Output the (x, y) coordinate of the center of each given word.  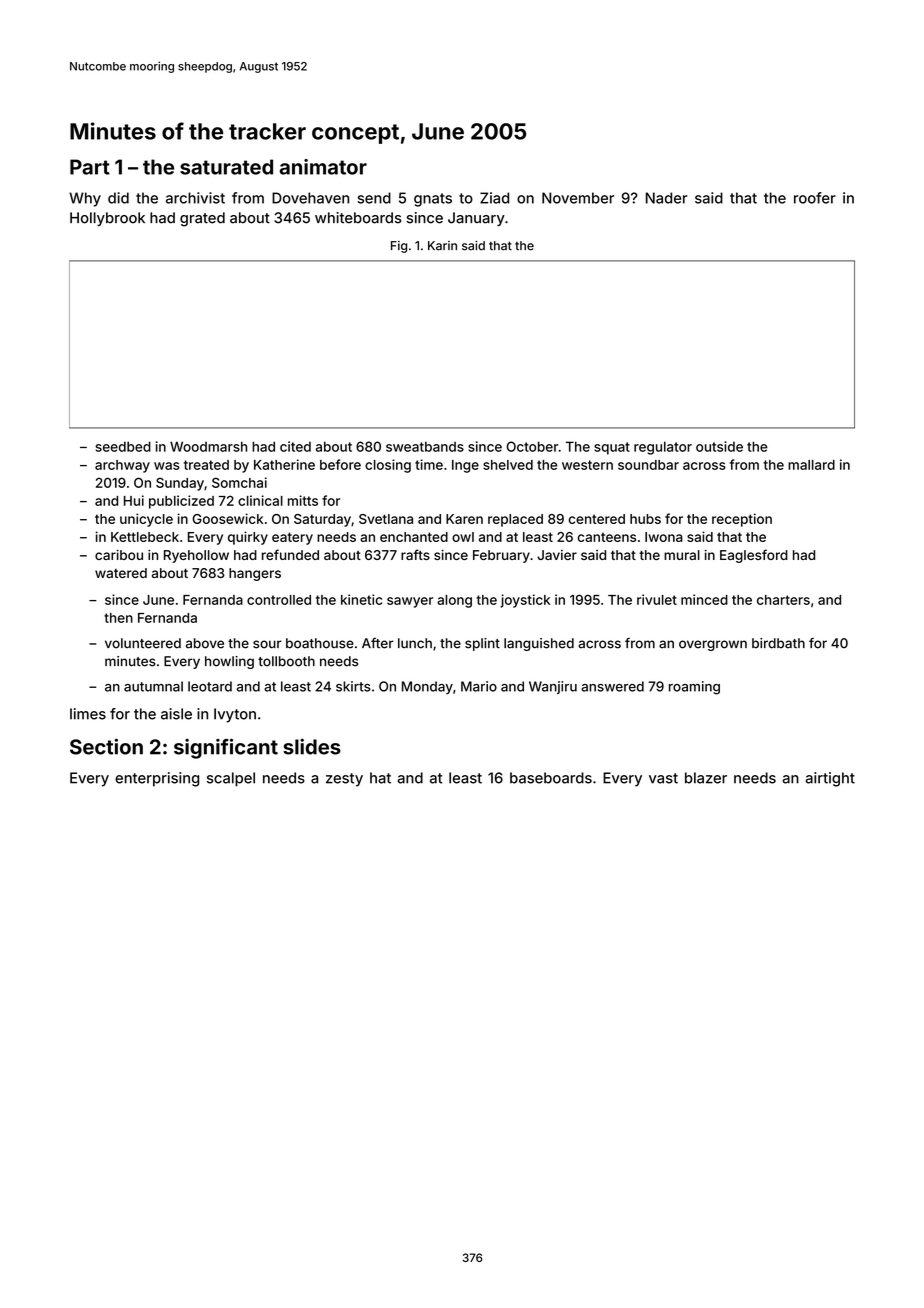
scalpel (231, 779)
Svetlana (386, 519)
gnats (433, 200)
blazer (706, 778)
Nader (666, 198)
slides (312, 746)
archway (122, 466)
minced (704, 599)
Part (90, 167)
